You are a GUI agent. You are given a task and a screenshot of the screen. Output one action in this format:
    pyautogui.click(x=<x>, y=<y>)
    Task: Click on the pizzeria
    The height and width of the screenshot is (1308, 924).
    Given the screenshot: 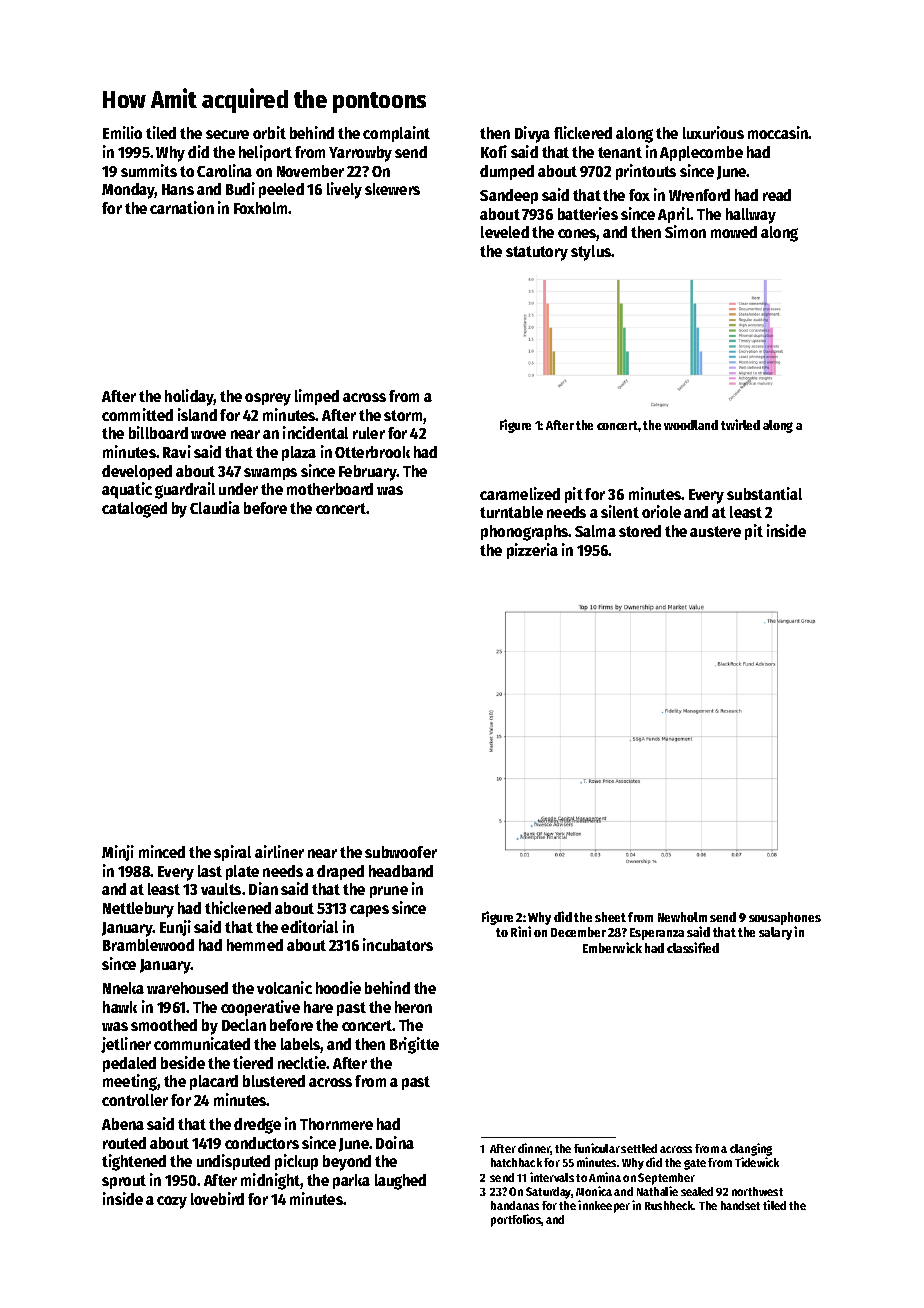 What is the action you would take?
    pyautogui.click(x=532, y=551)
